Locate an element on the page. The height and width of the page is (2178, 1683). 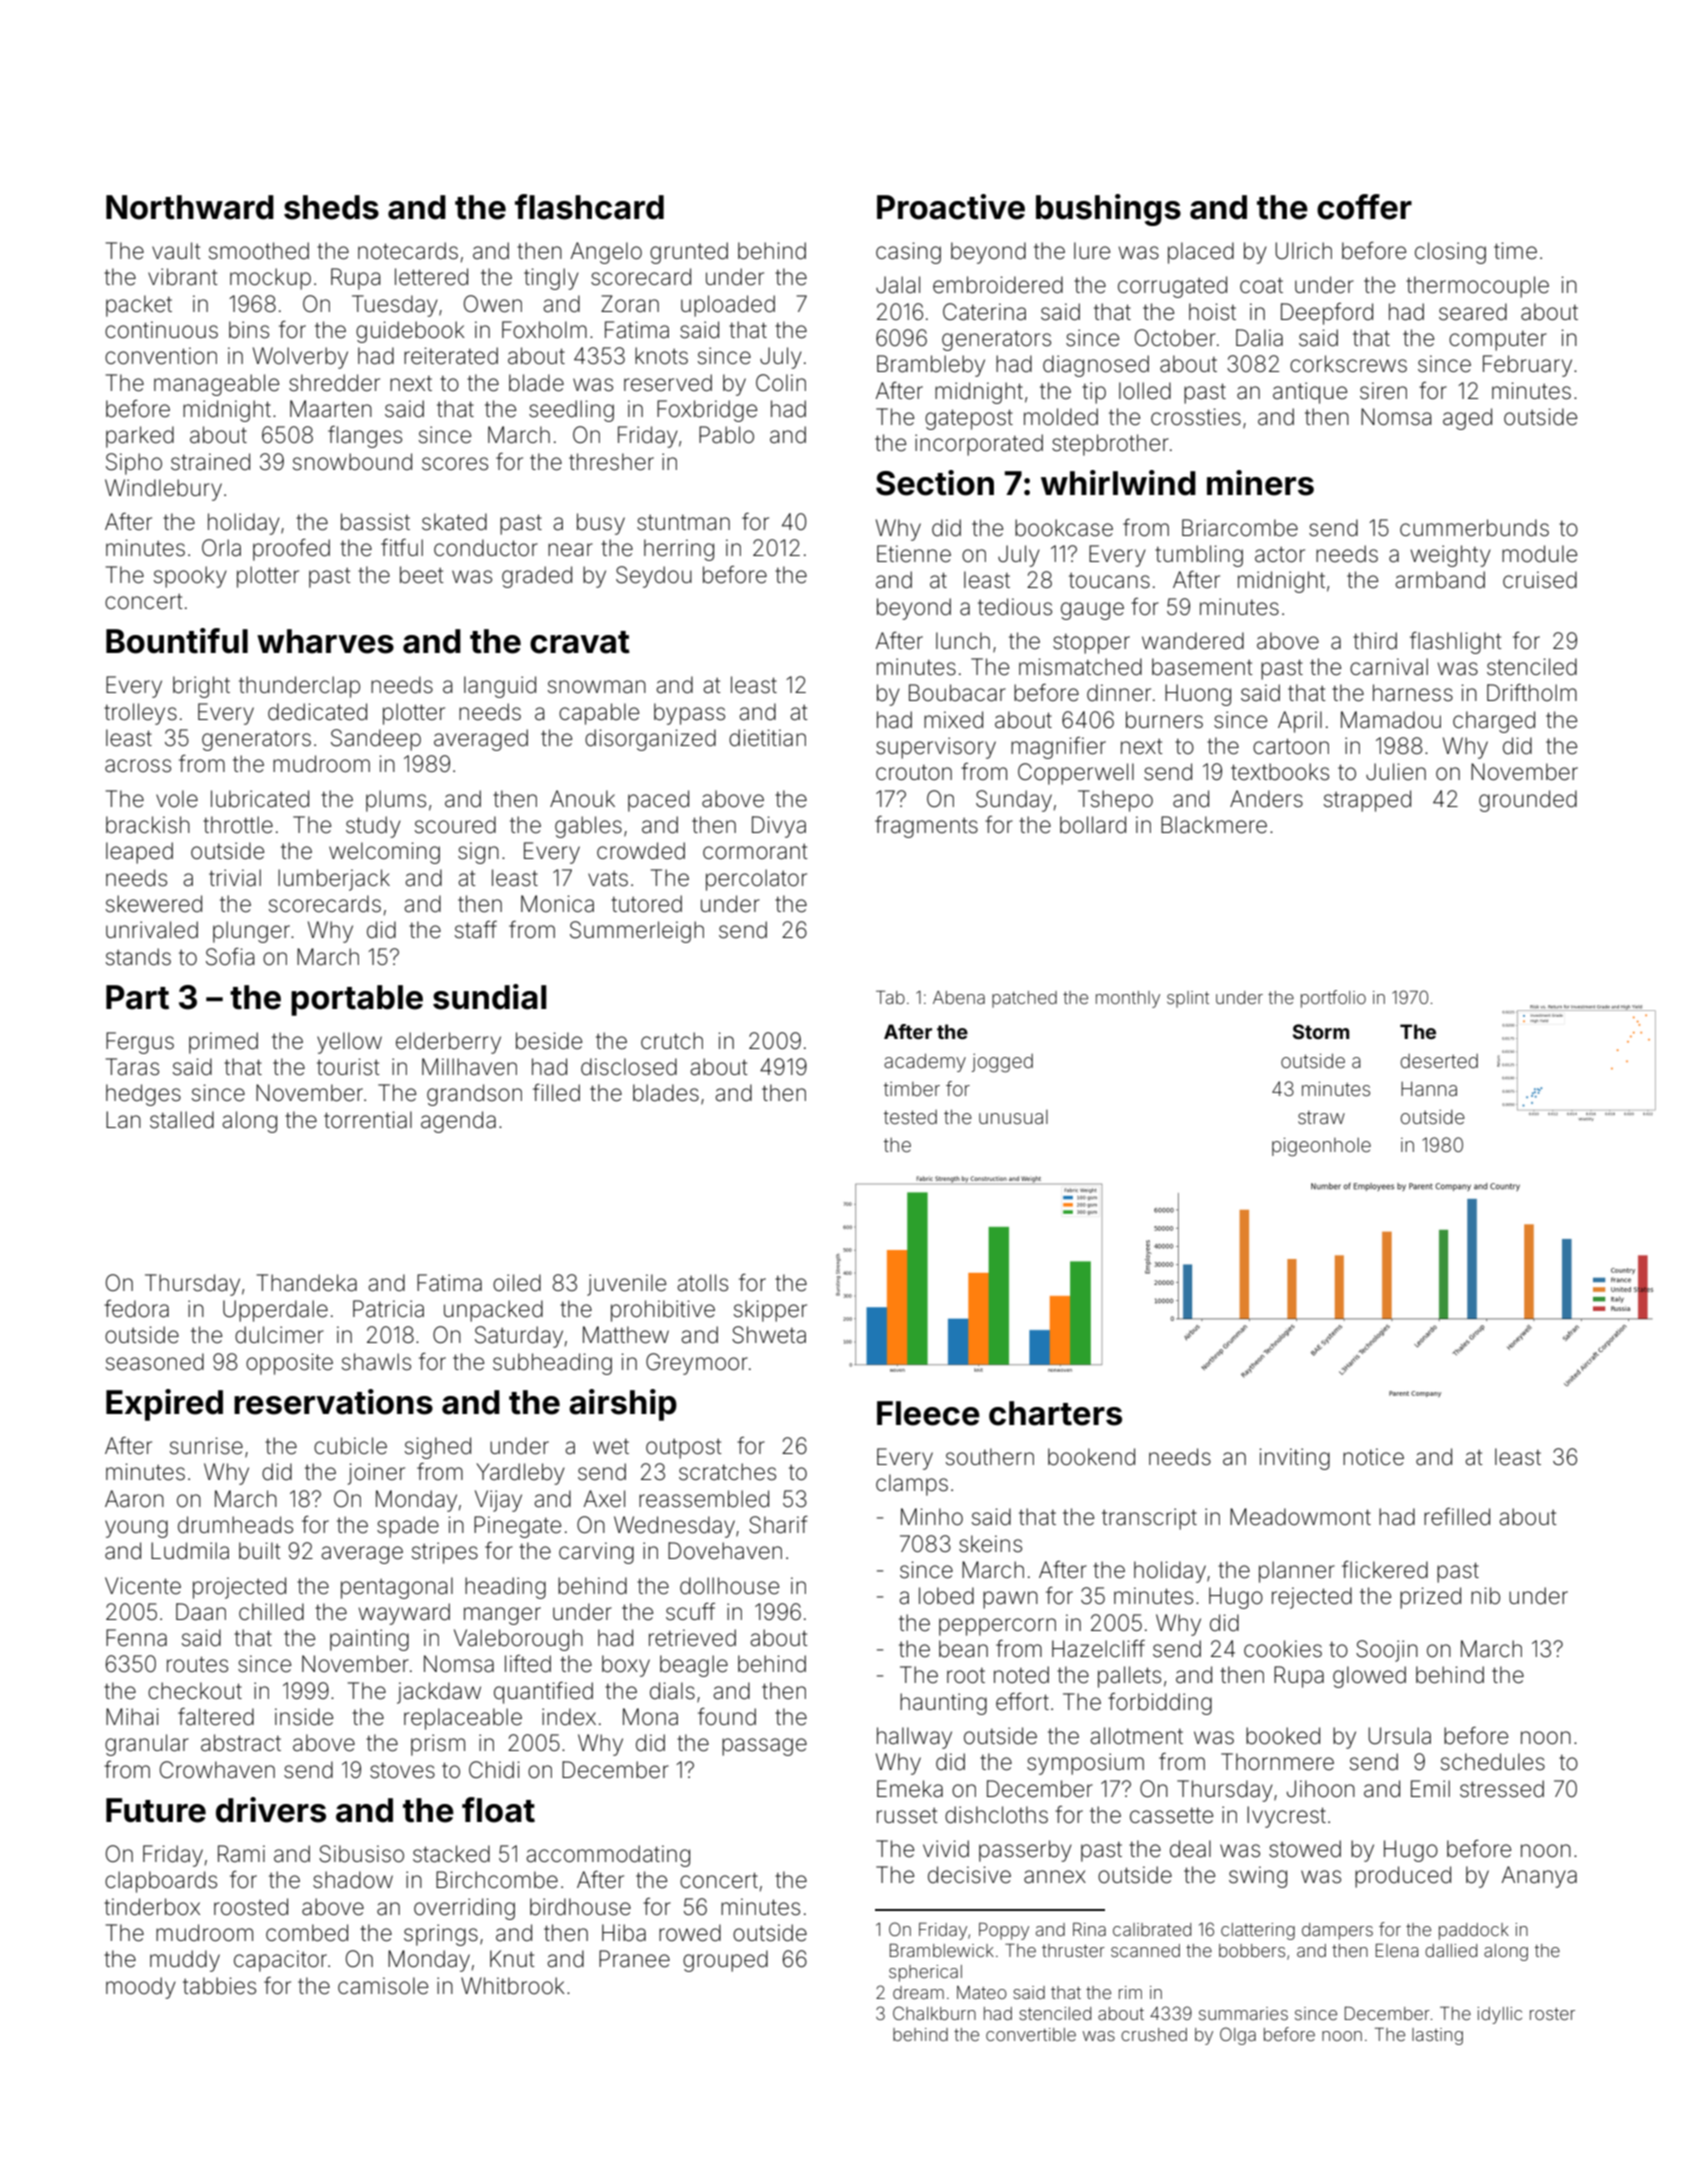
flashcard is located at coordinates (589, 207).
